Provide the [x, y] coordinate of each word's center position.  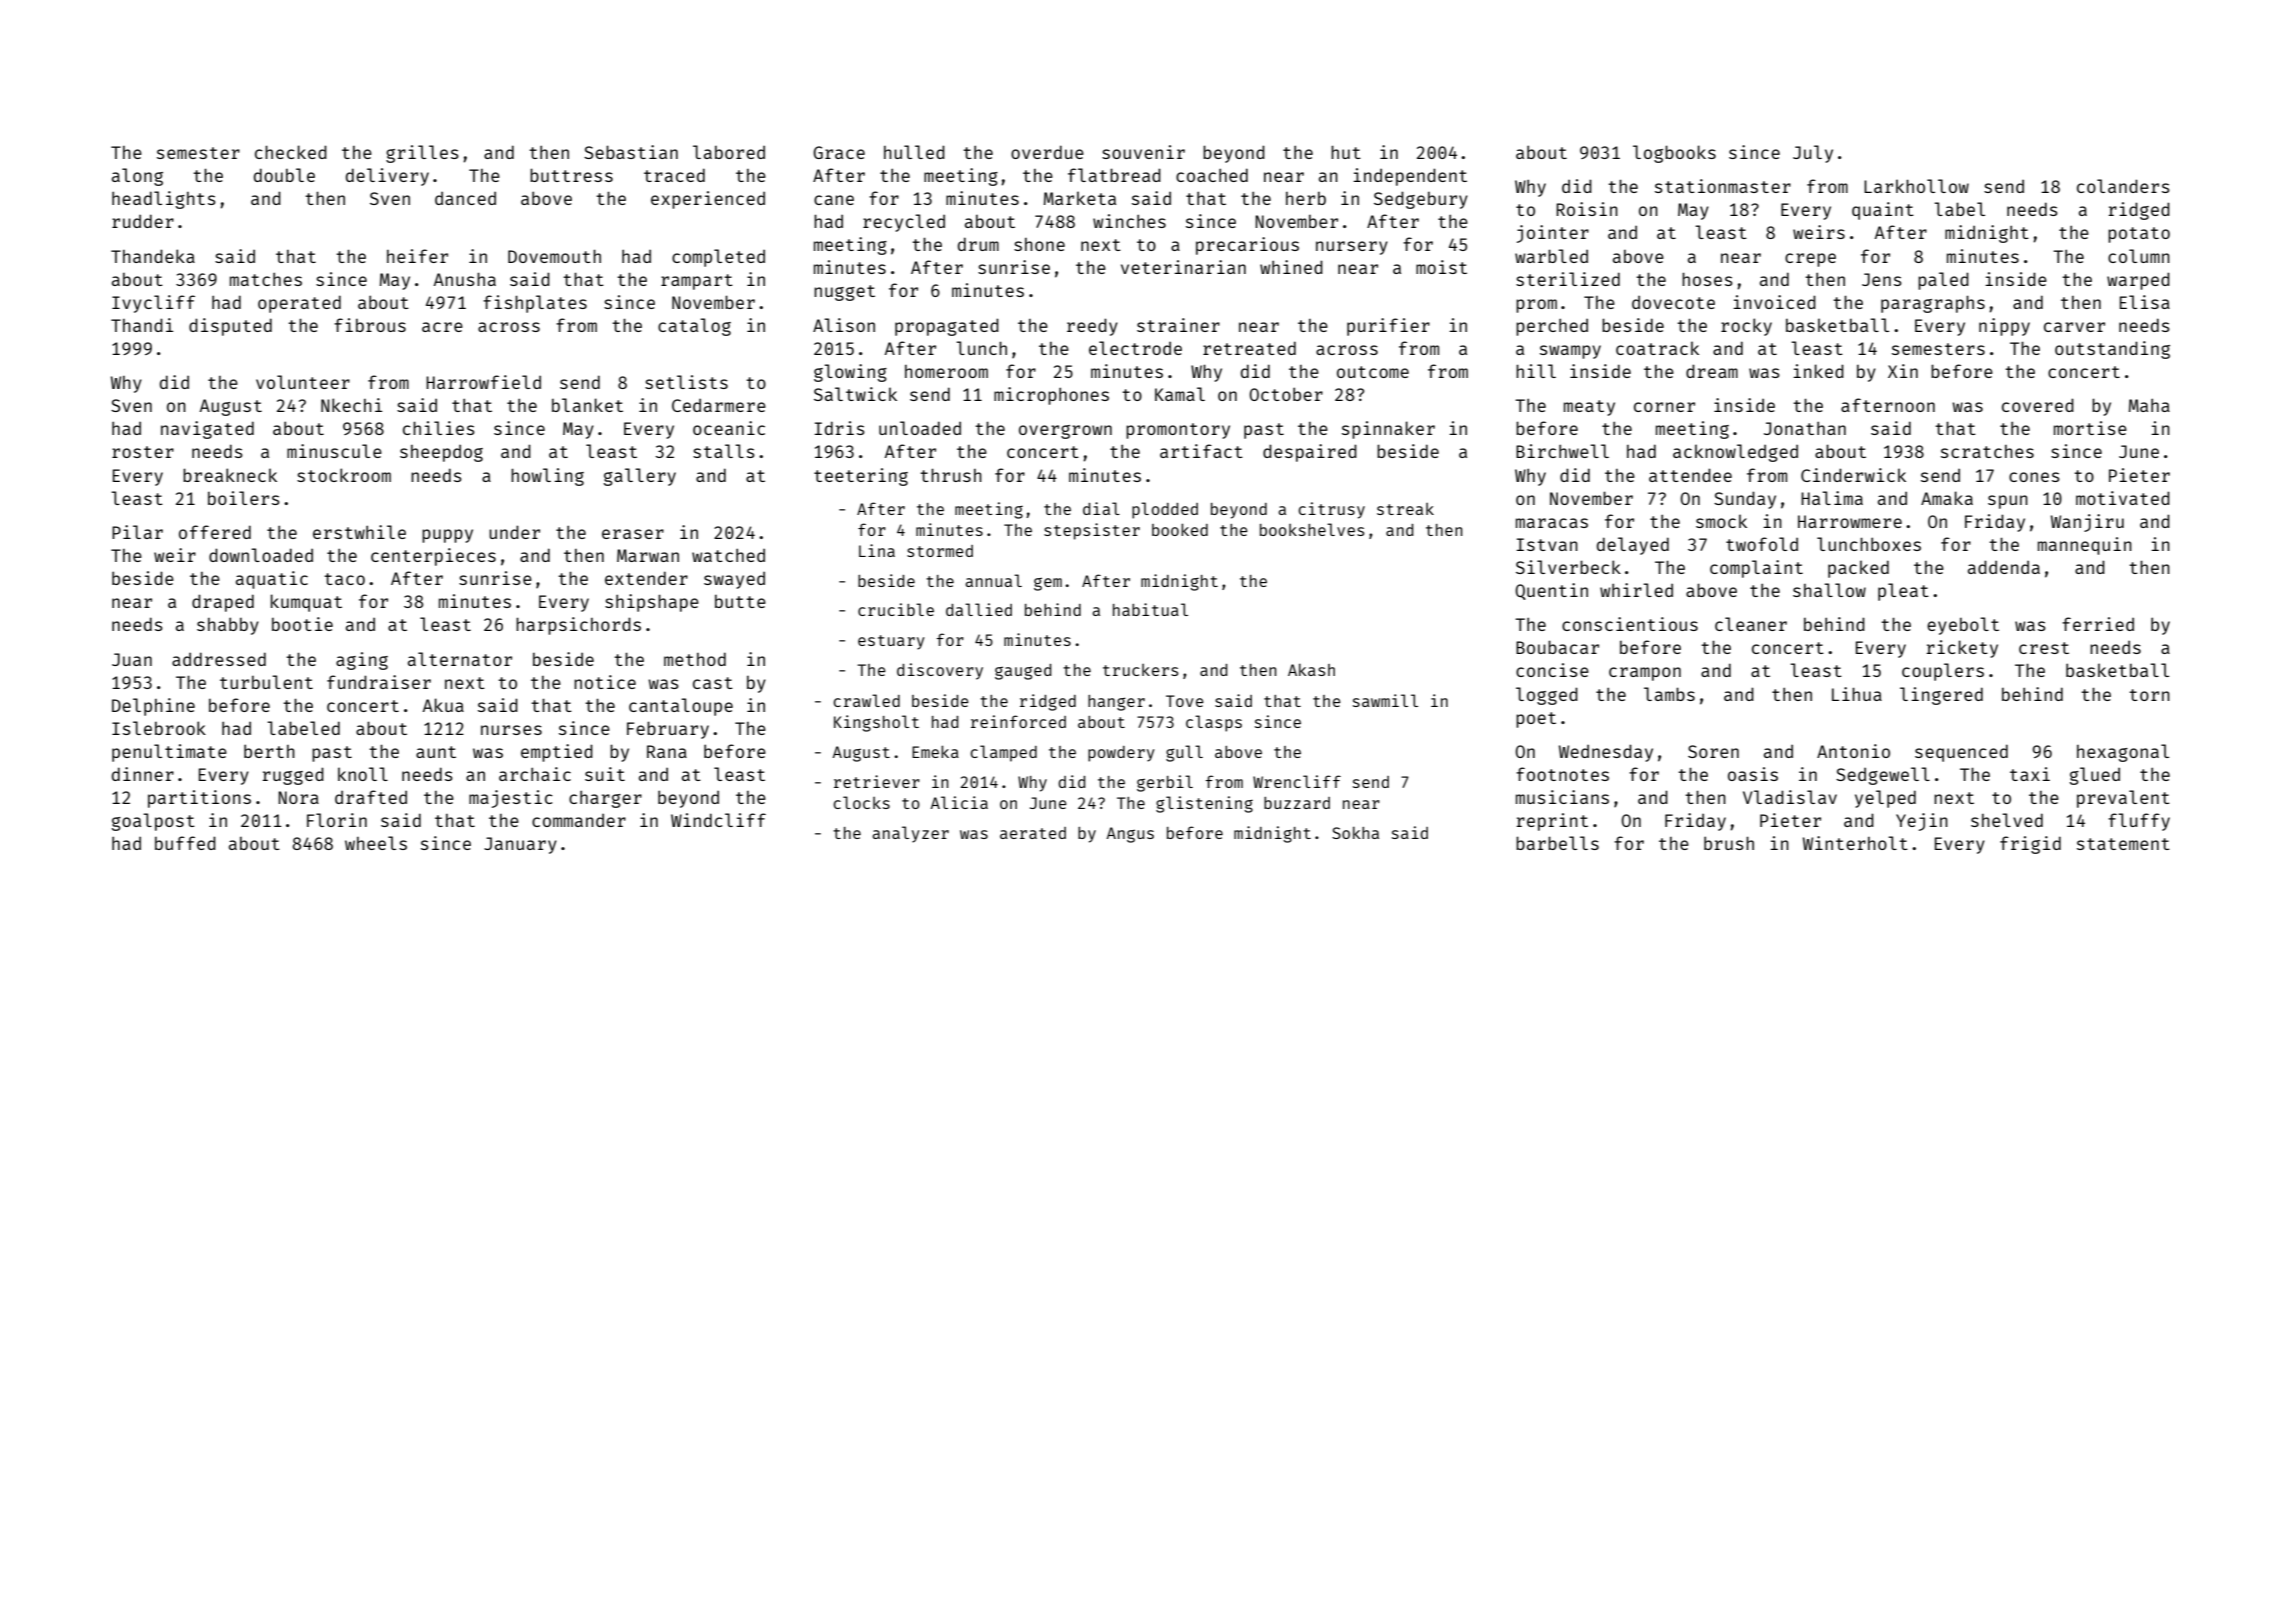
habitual [1150, 609]
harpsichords [578, 626]
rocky [1746, 327]
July [1813, 154]
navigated [207, 430]
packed [1858, 569]
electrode [1135, 348]
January [520, 845]
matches [266, 279]
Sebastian [631, 152]
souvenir [1143, 152]
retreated [1249, 348]
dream [1712, 371]
